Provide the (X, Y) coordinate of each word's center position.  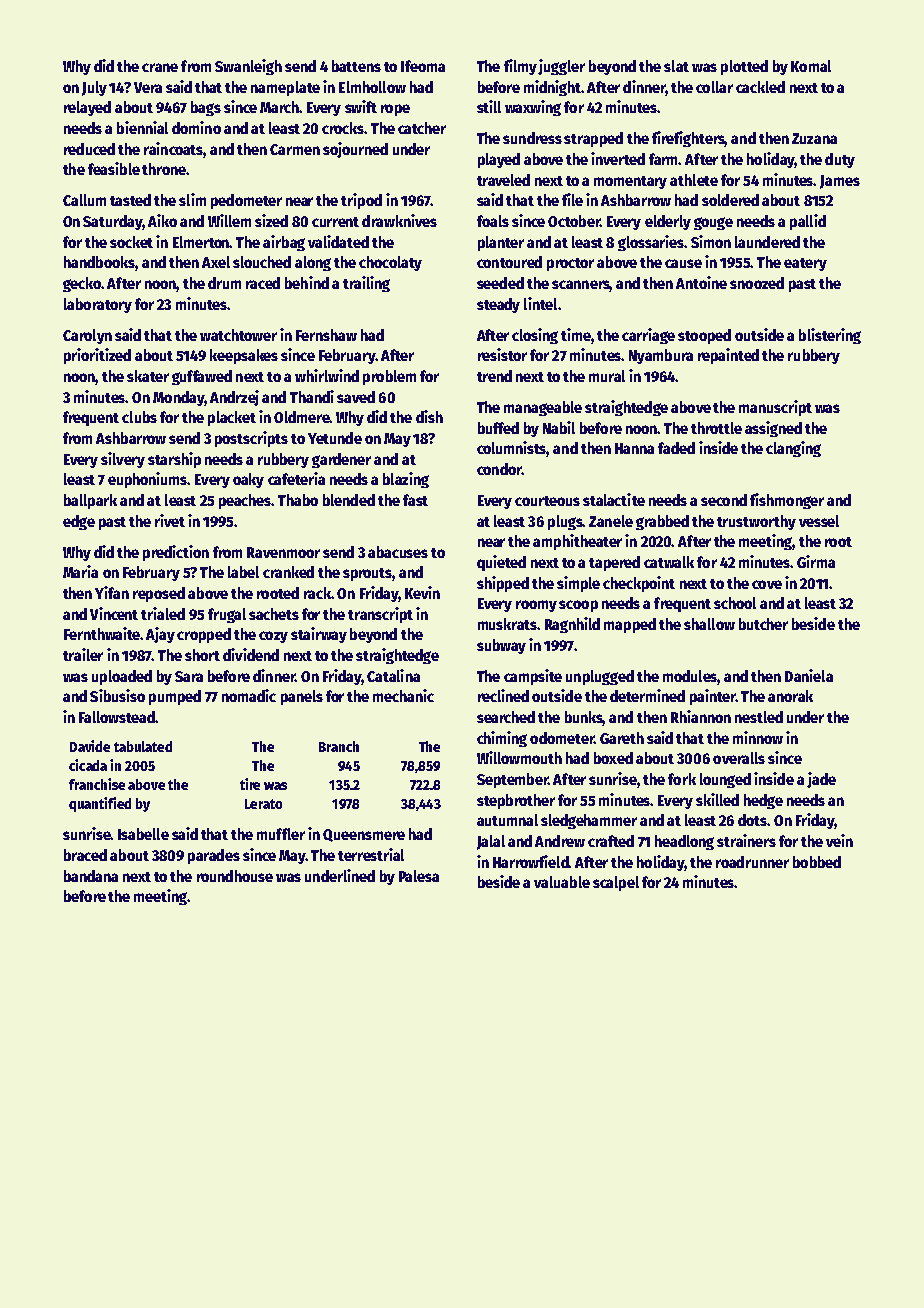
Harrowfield (531, 861)
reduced (89, 149)
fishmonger (787, 501)
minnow (758, 737)
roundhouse (235, 876)
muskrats (507, 624)
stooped (704, 336)
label (243, 572)
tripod (361, 201)
